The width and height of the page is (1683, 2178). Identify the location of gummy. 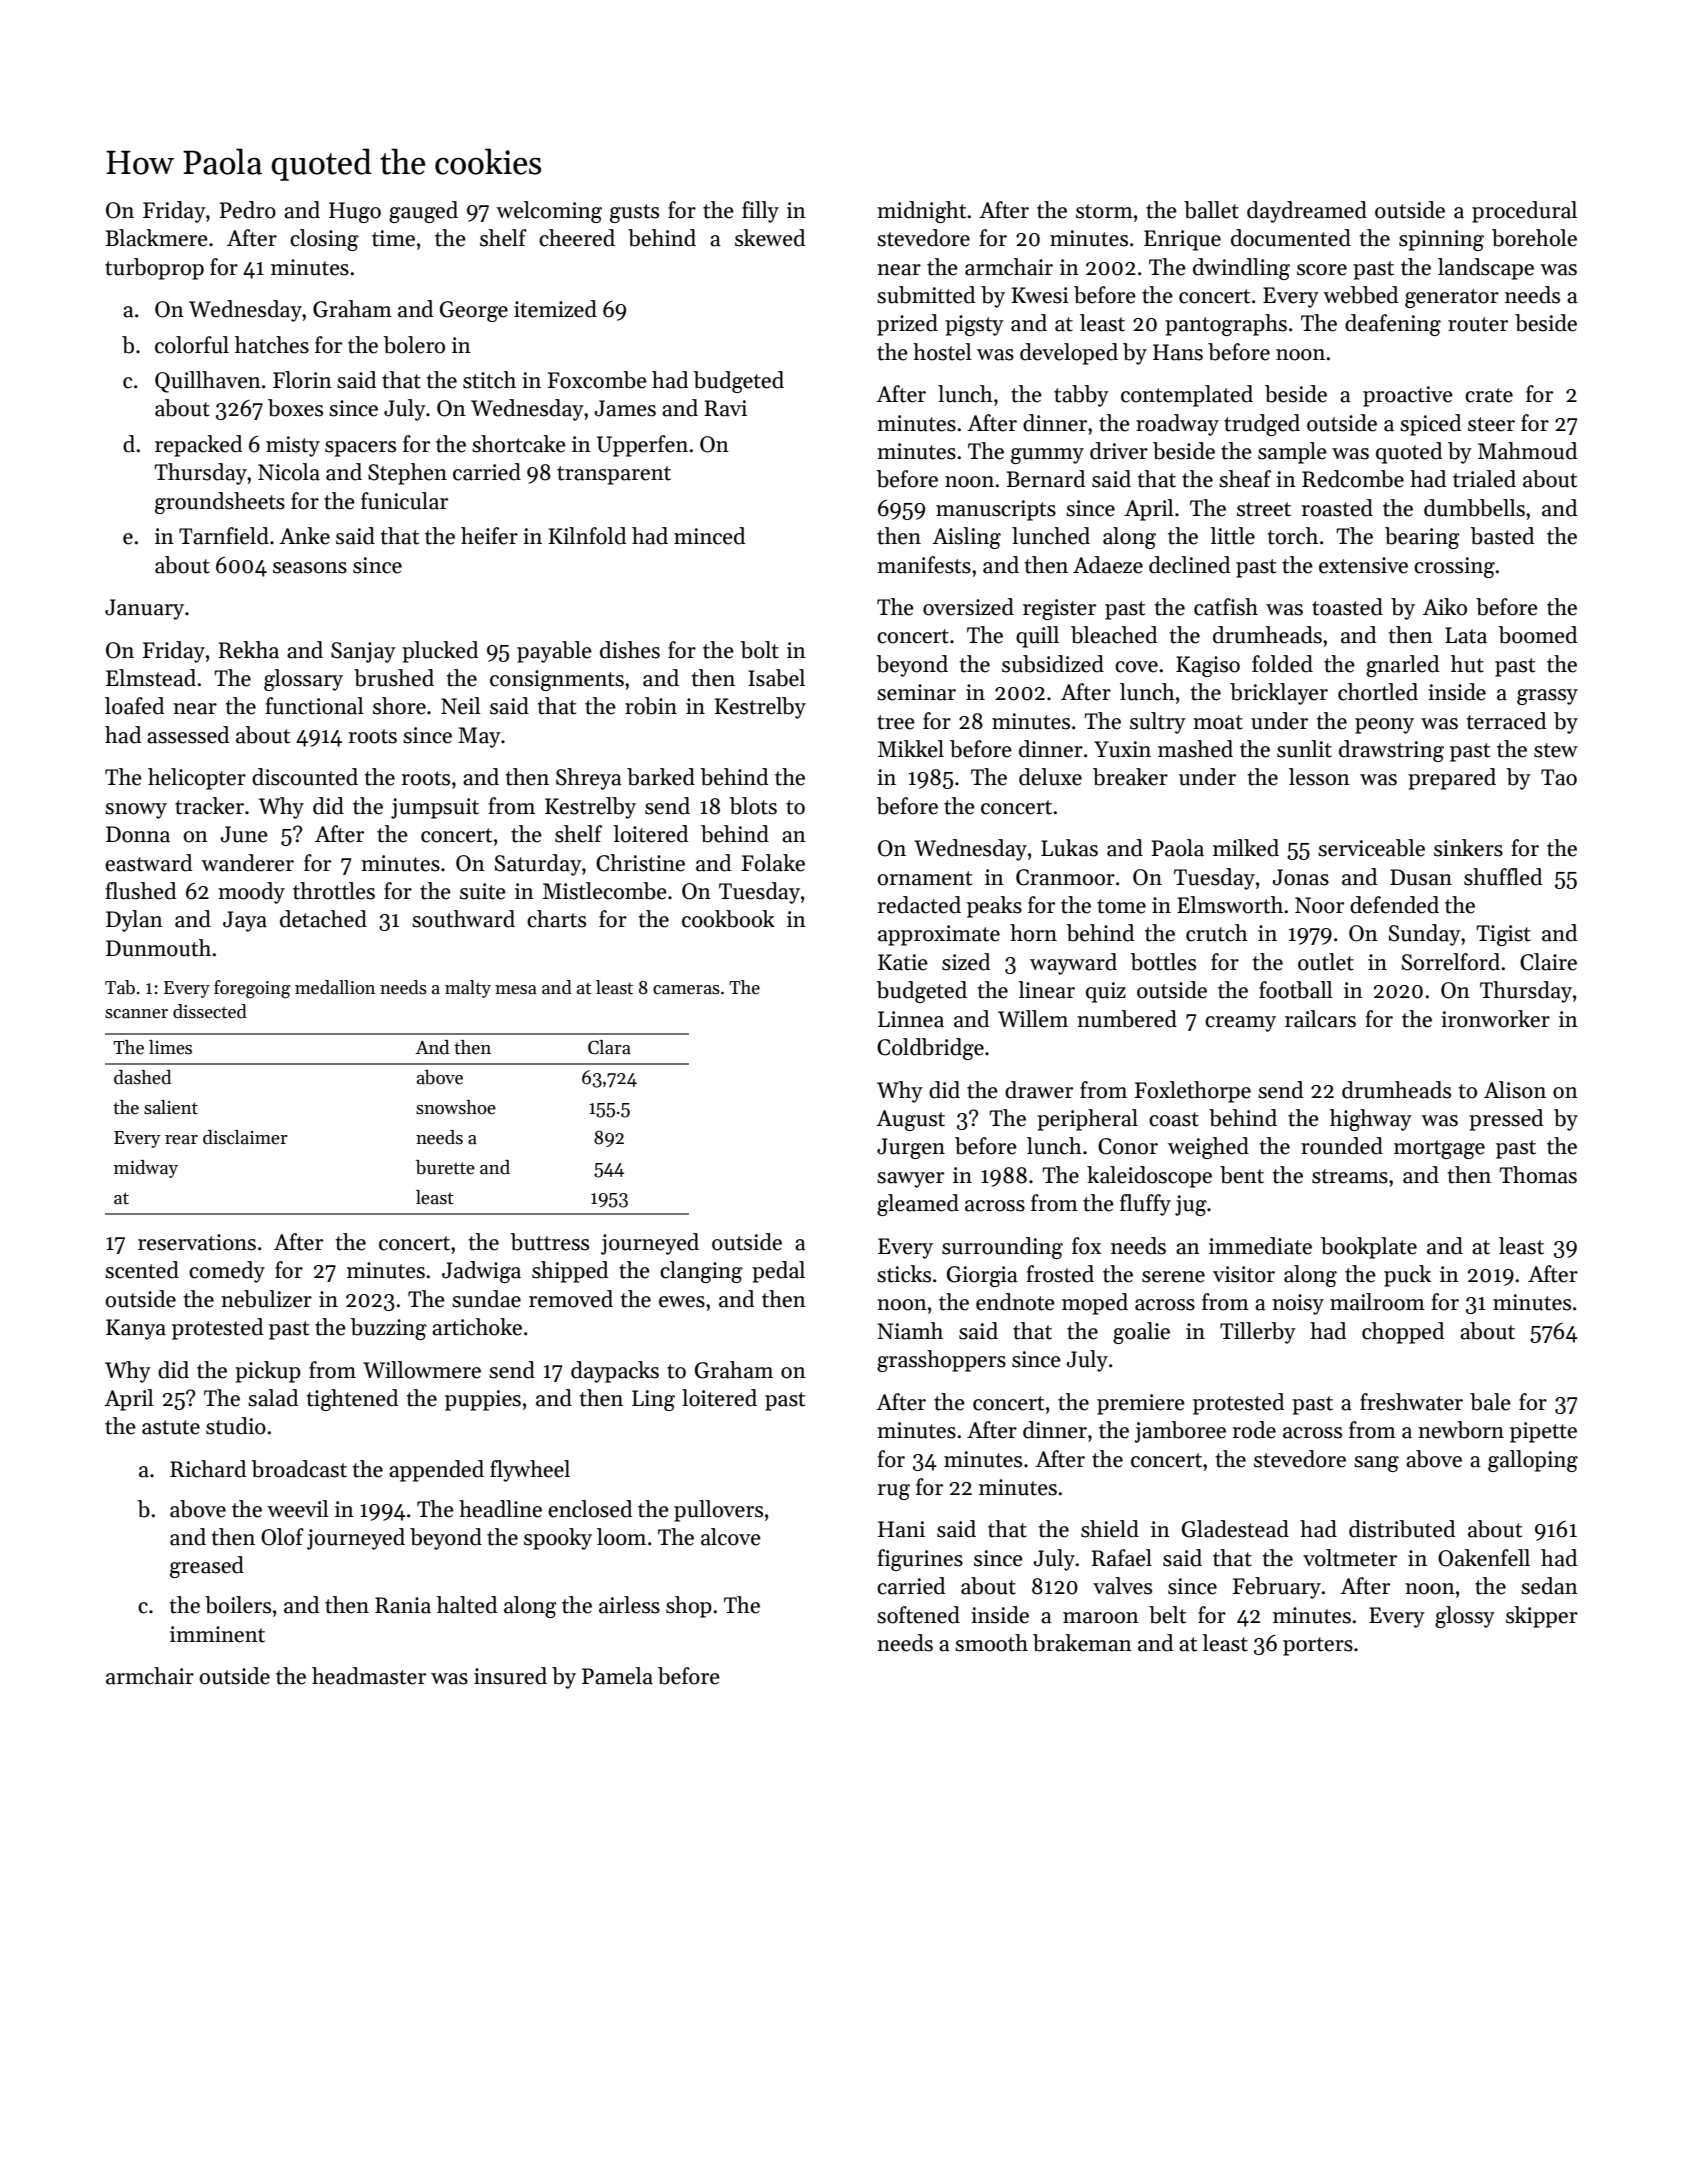
(1047, 456).
